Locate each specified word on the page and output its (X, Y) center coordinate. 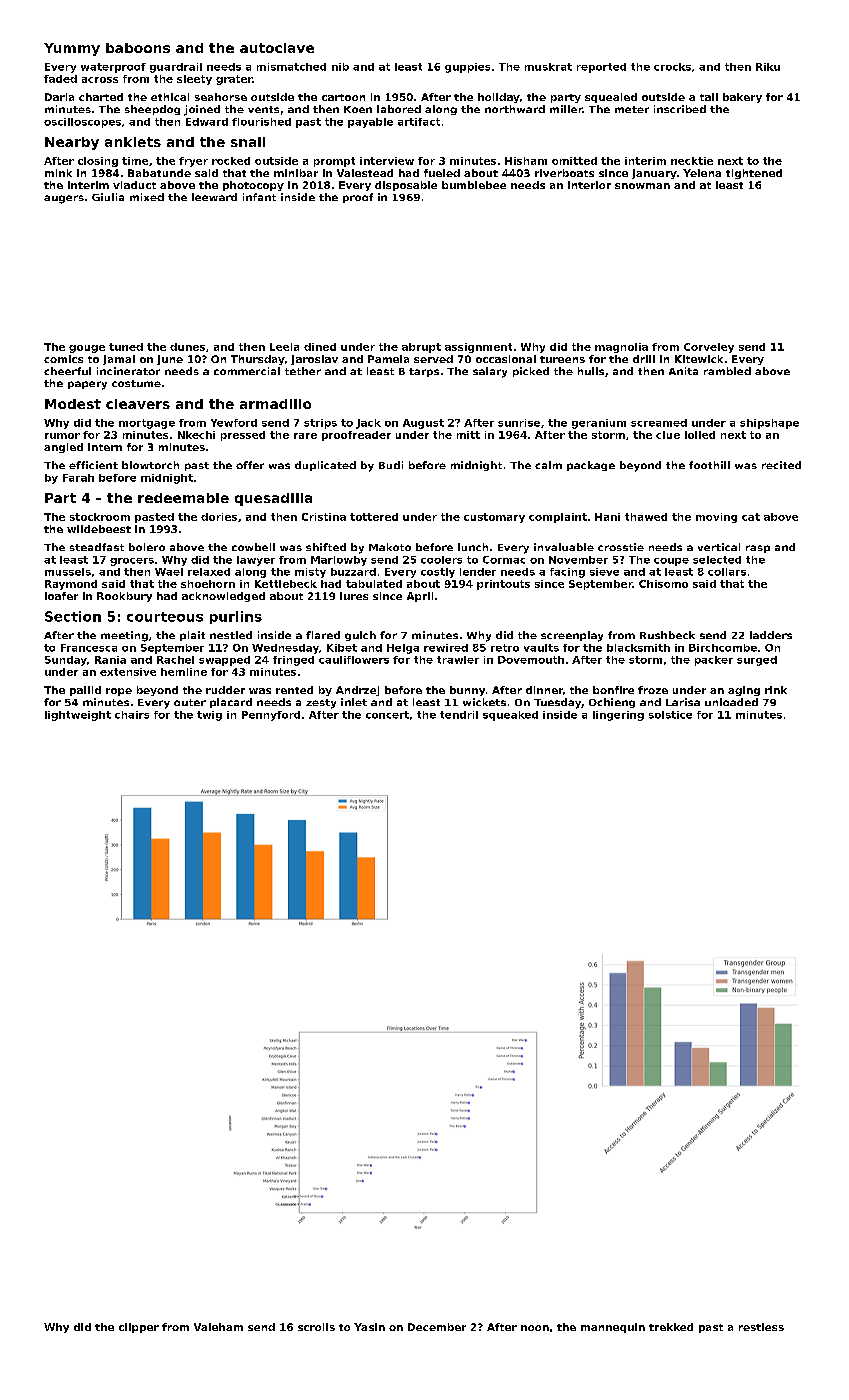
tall (709, 97)
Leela (284, 347)
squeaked (510, 716)
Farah (78, 478)
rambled (727, 371)
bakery (742, 98)
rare (305, 436)
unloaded (731, 702)
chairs (132, 715)
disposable (406, 186)
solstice (670, 715)
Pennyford (271, 716)
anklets (133, 142)
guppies (467, 68)
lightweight (78, 716)
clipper (139, 1328)
